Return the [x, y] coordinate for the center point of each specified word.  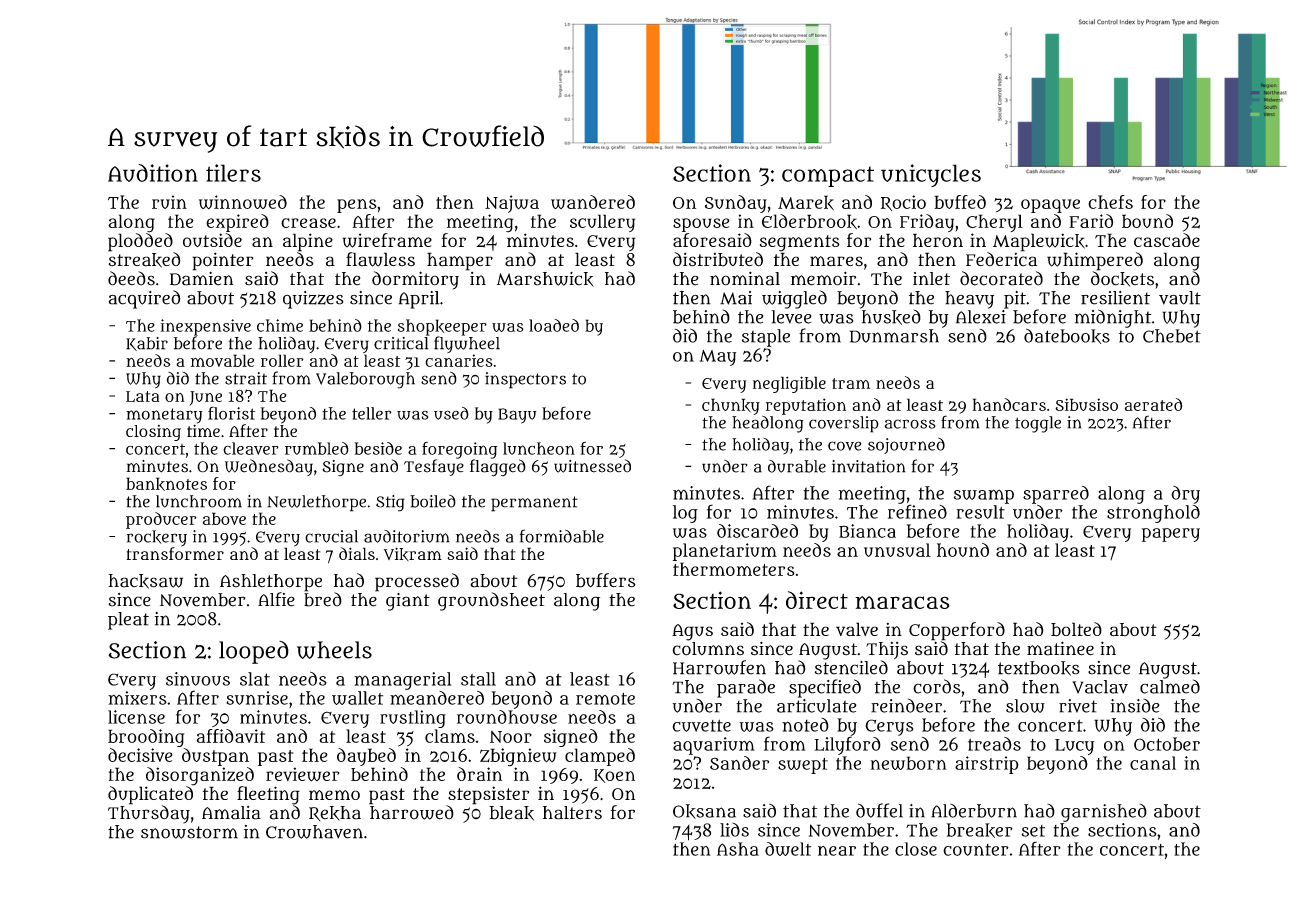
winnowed [243, 202]
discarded [757, 531]
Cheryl [994, 223]
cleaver [251, 448]
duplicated [150, 795]
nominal [745, 278]
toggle [1038, 424]
